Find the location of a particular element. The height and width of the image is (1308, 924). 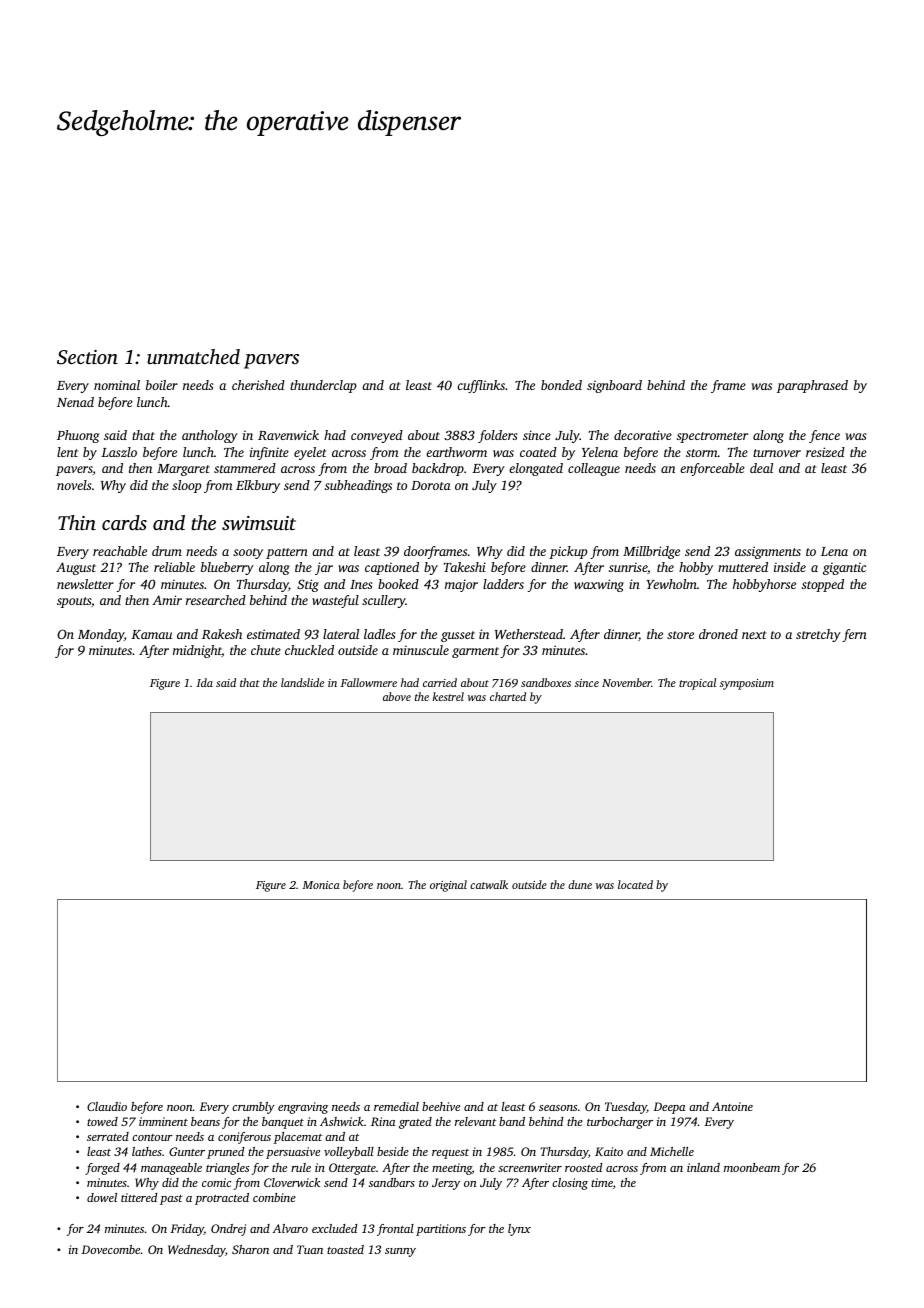

unmatched is located at coordinates (193, 356).
